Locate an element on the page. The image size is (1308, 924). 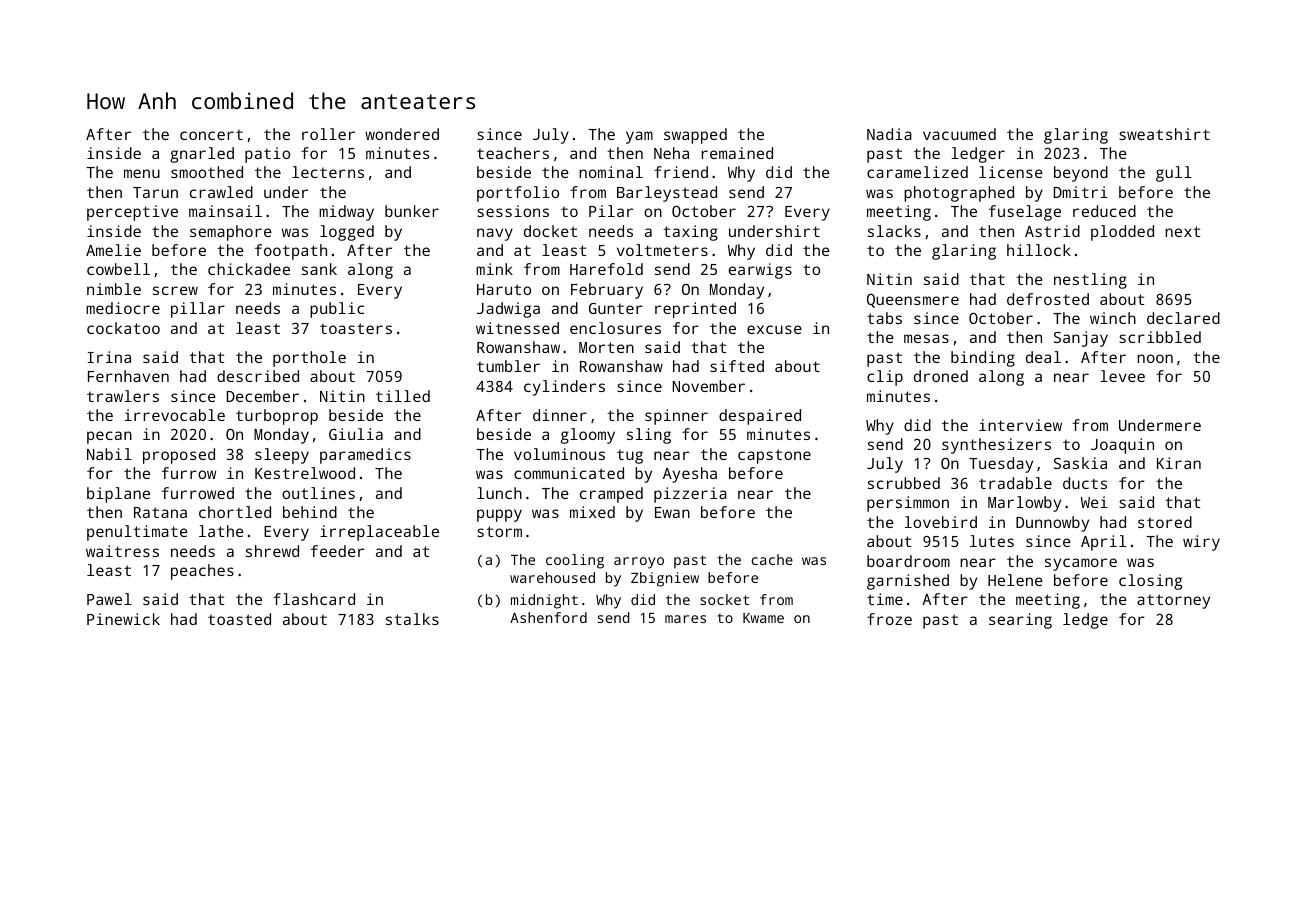
crawled is located at coordinates (221, 192).
